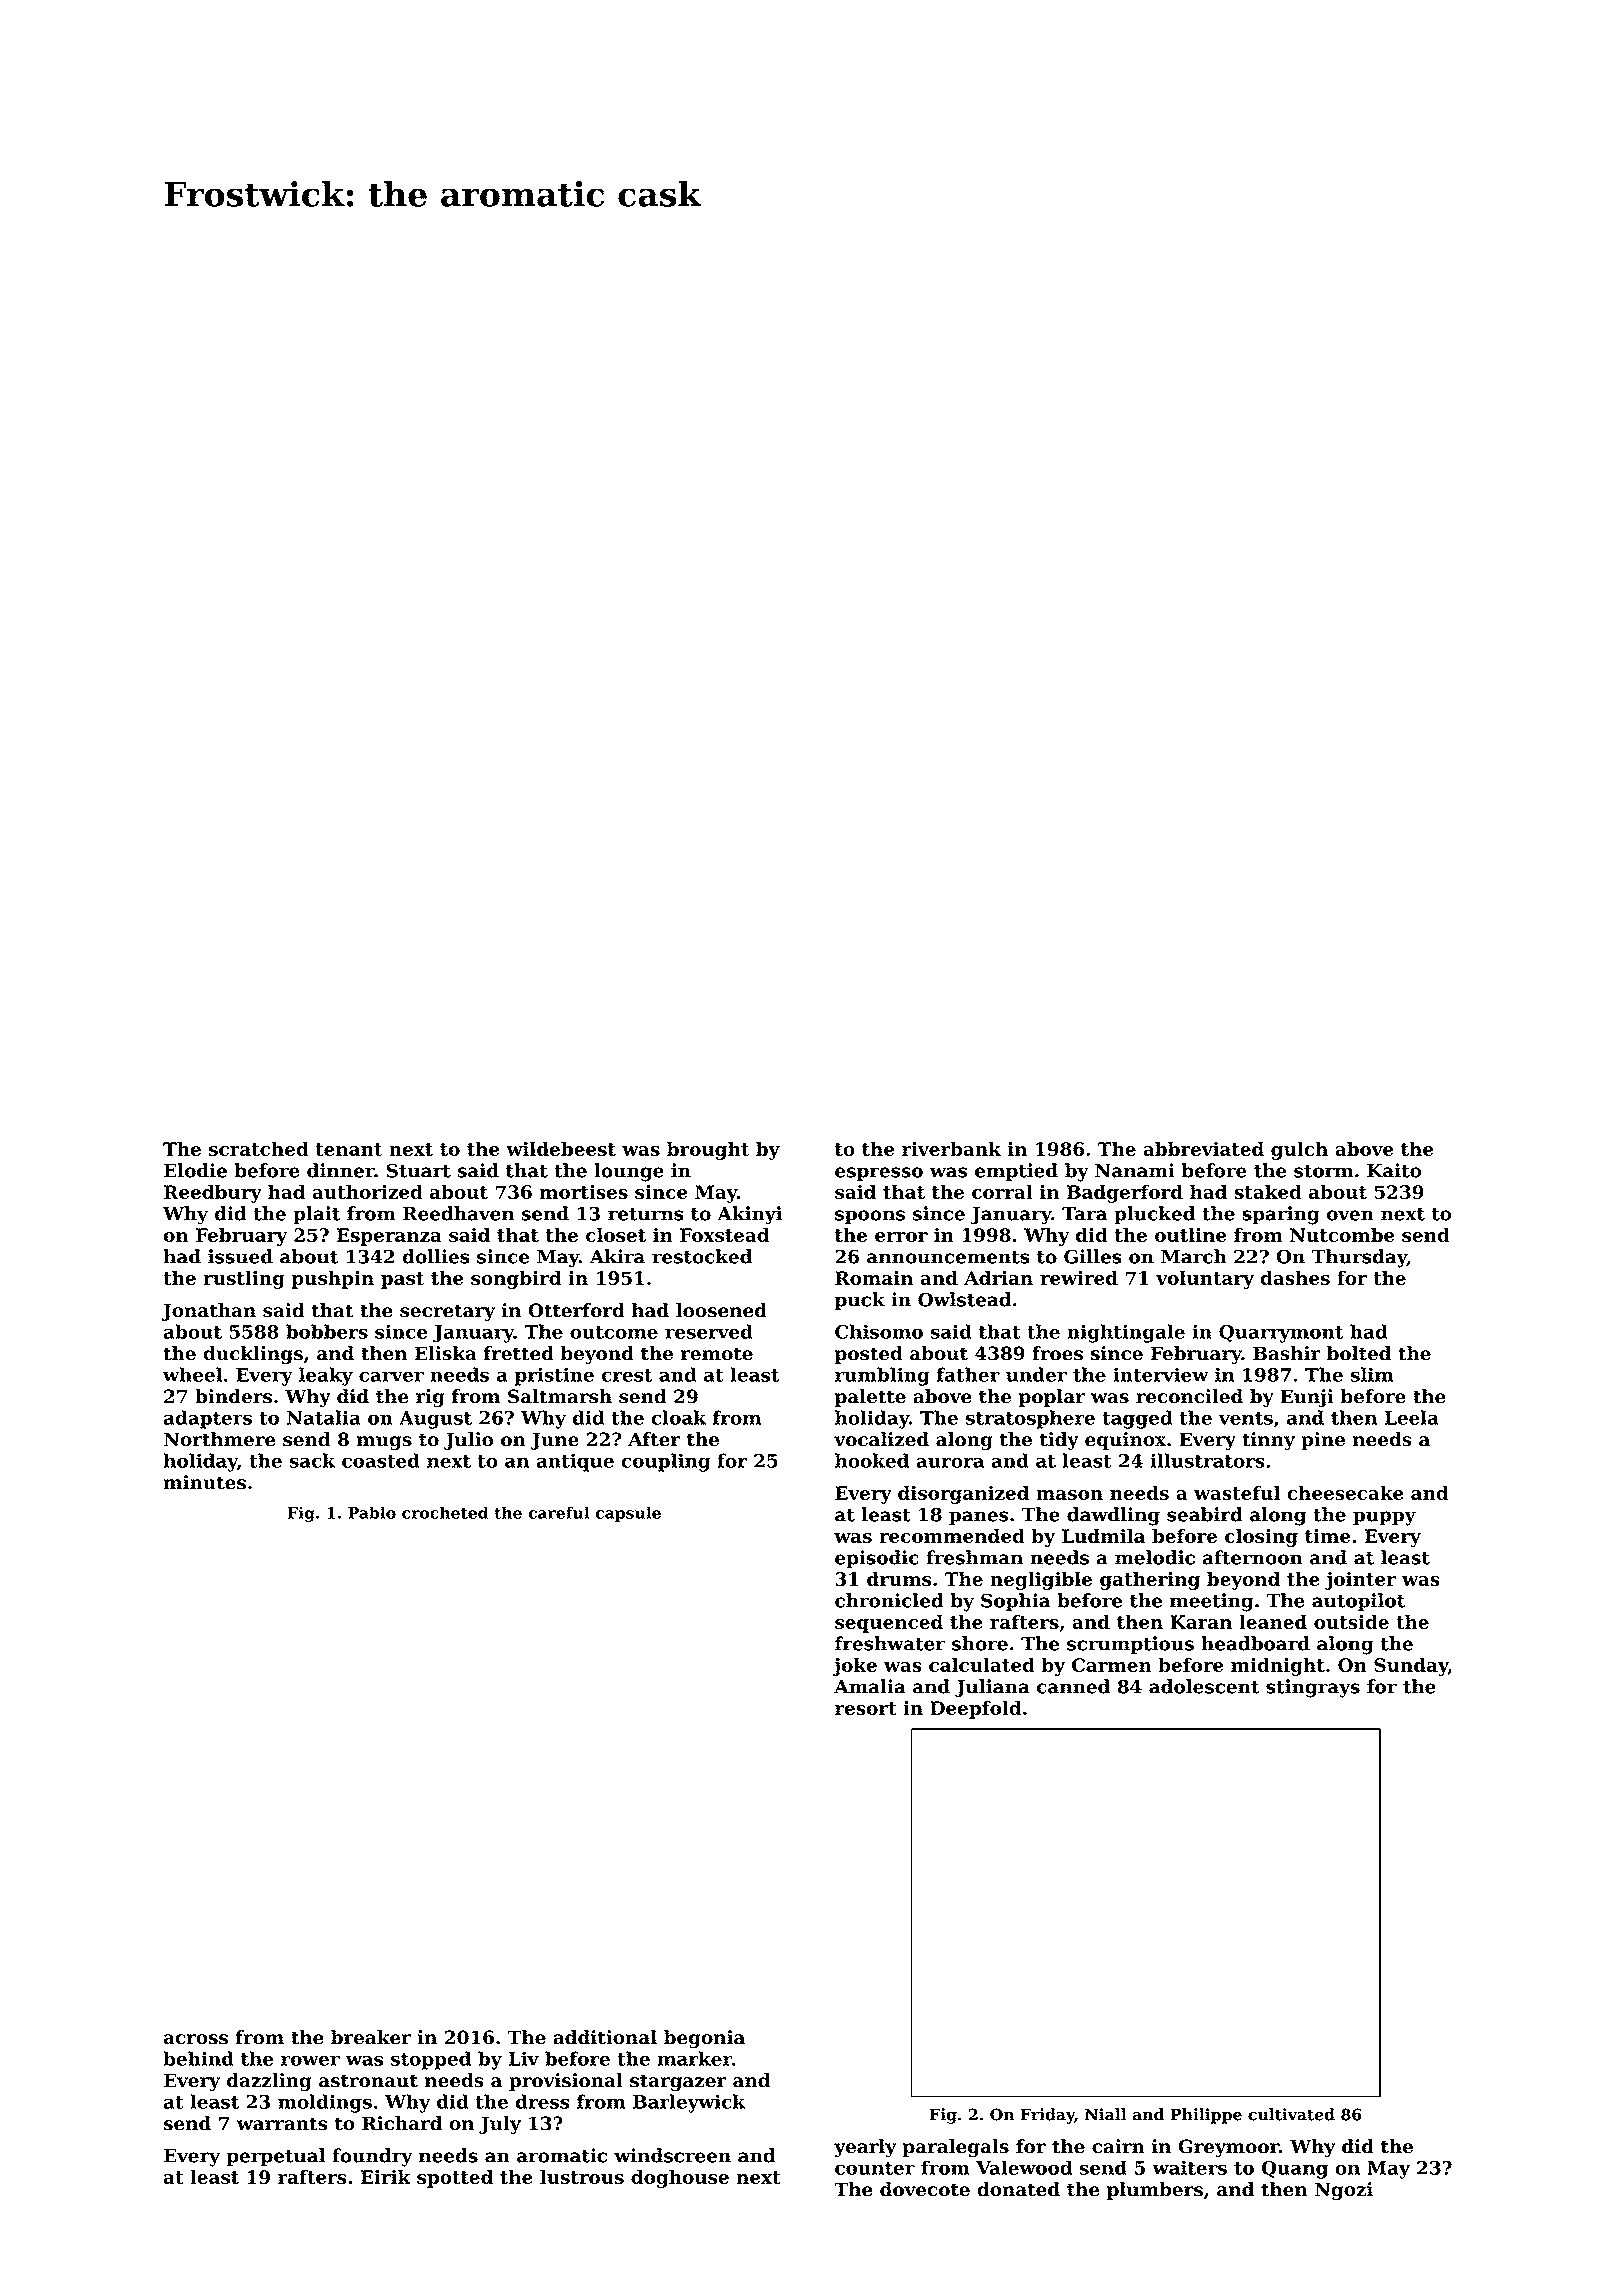 This page has height=2292, width=1620. What do you see at coordinates (1268, 1191) in the page?
I see `staked` at bounding box center [1268, 1191].
